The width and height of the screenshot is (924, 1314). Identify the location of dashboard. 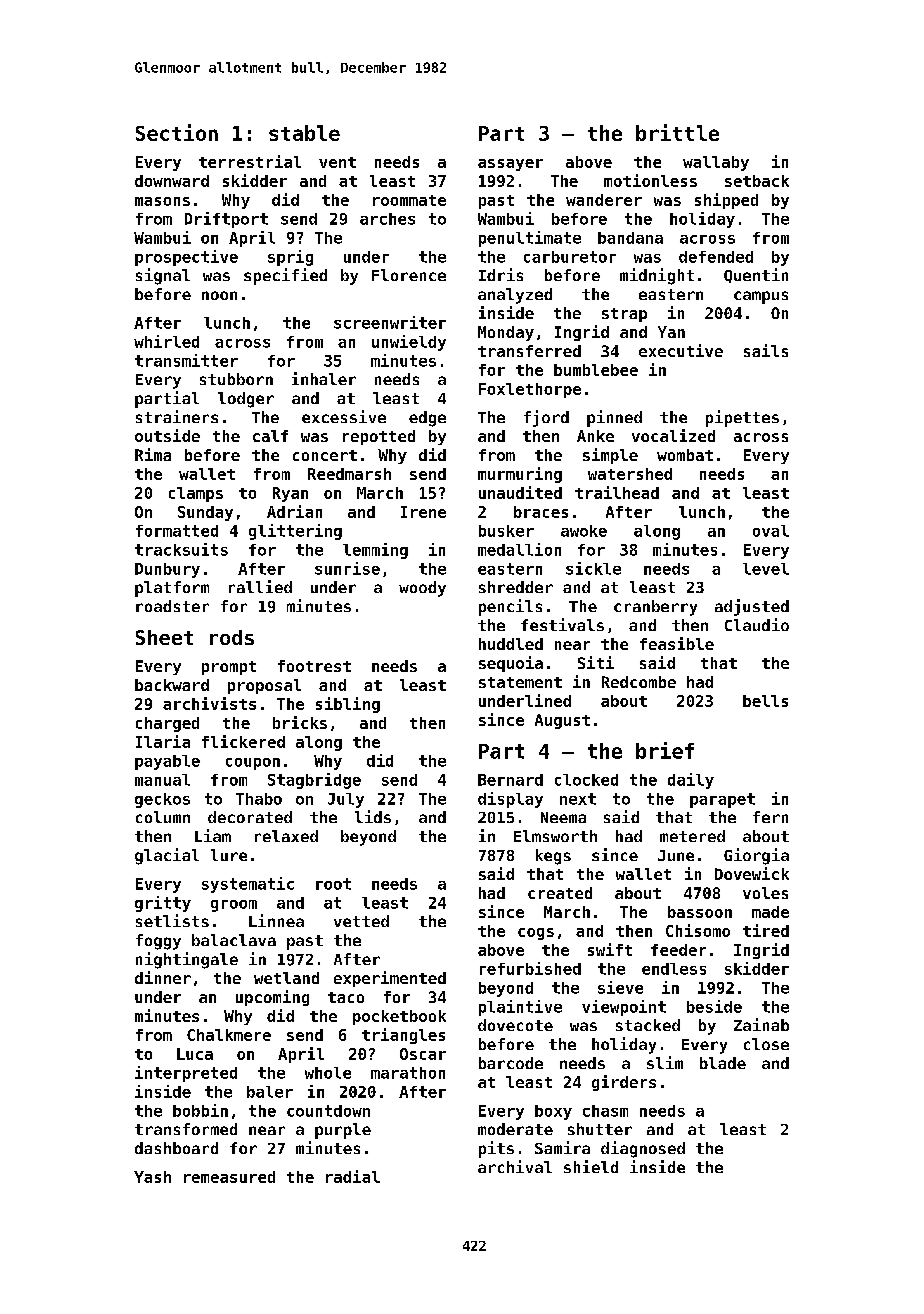
(176, 1148).
